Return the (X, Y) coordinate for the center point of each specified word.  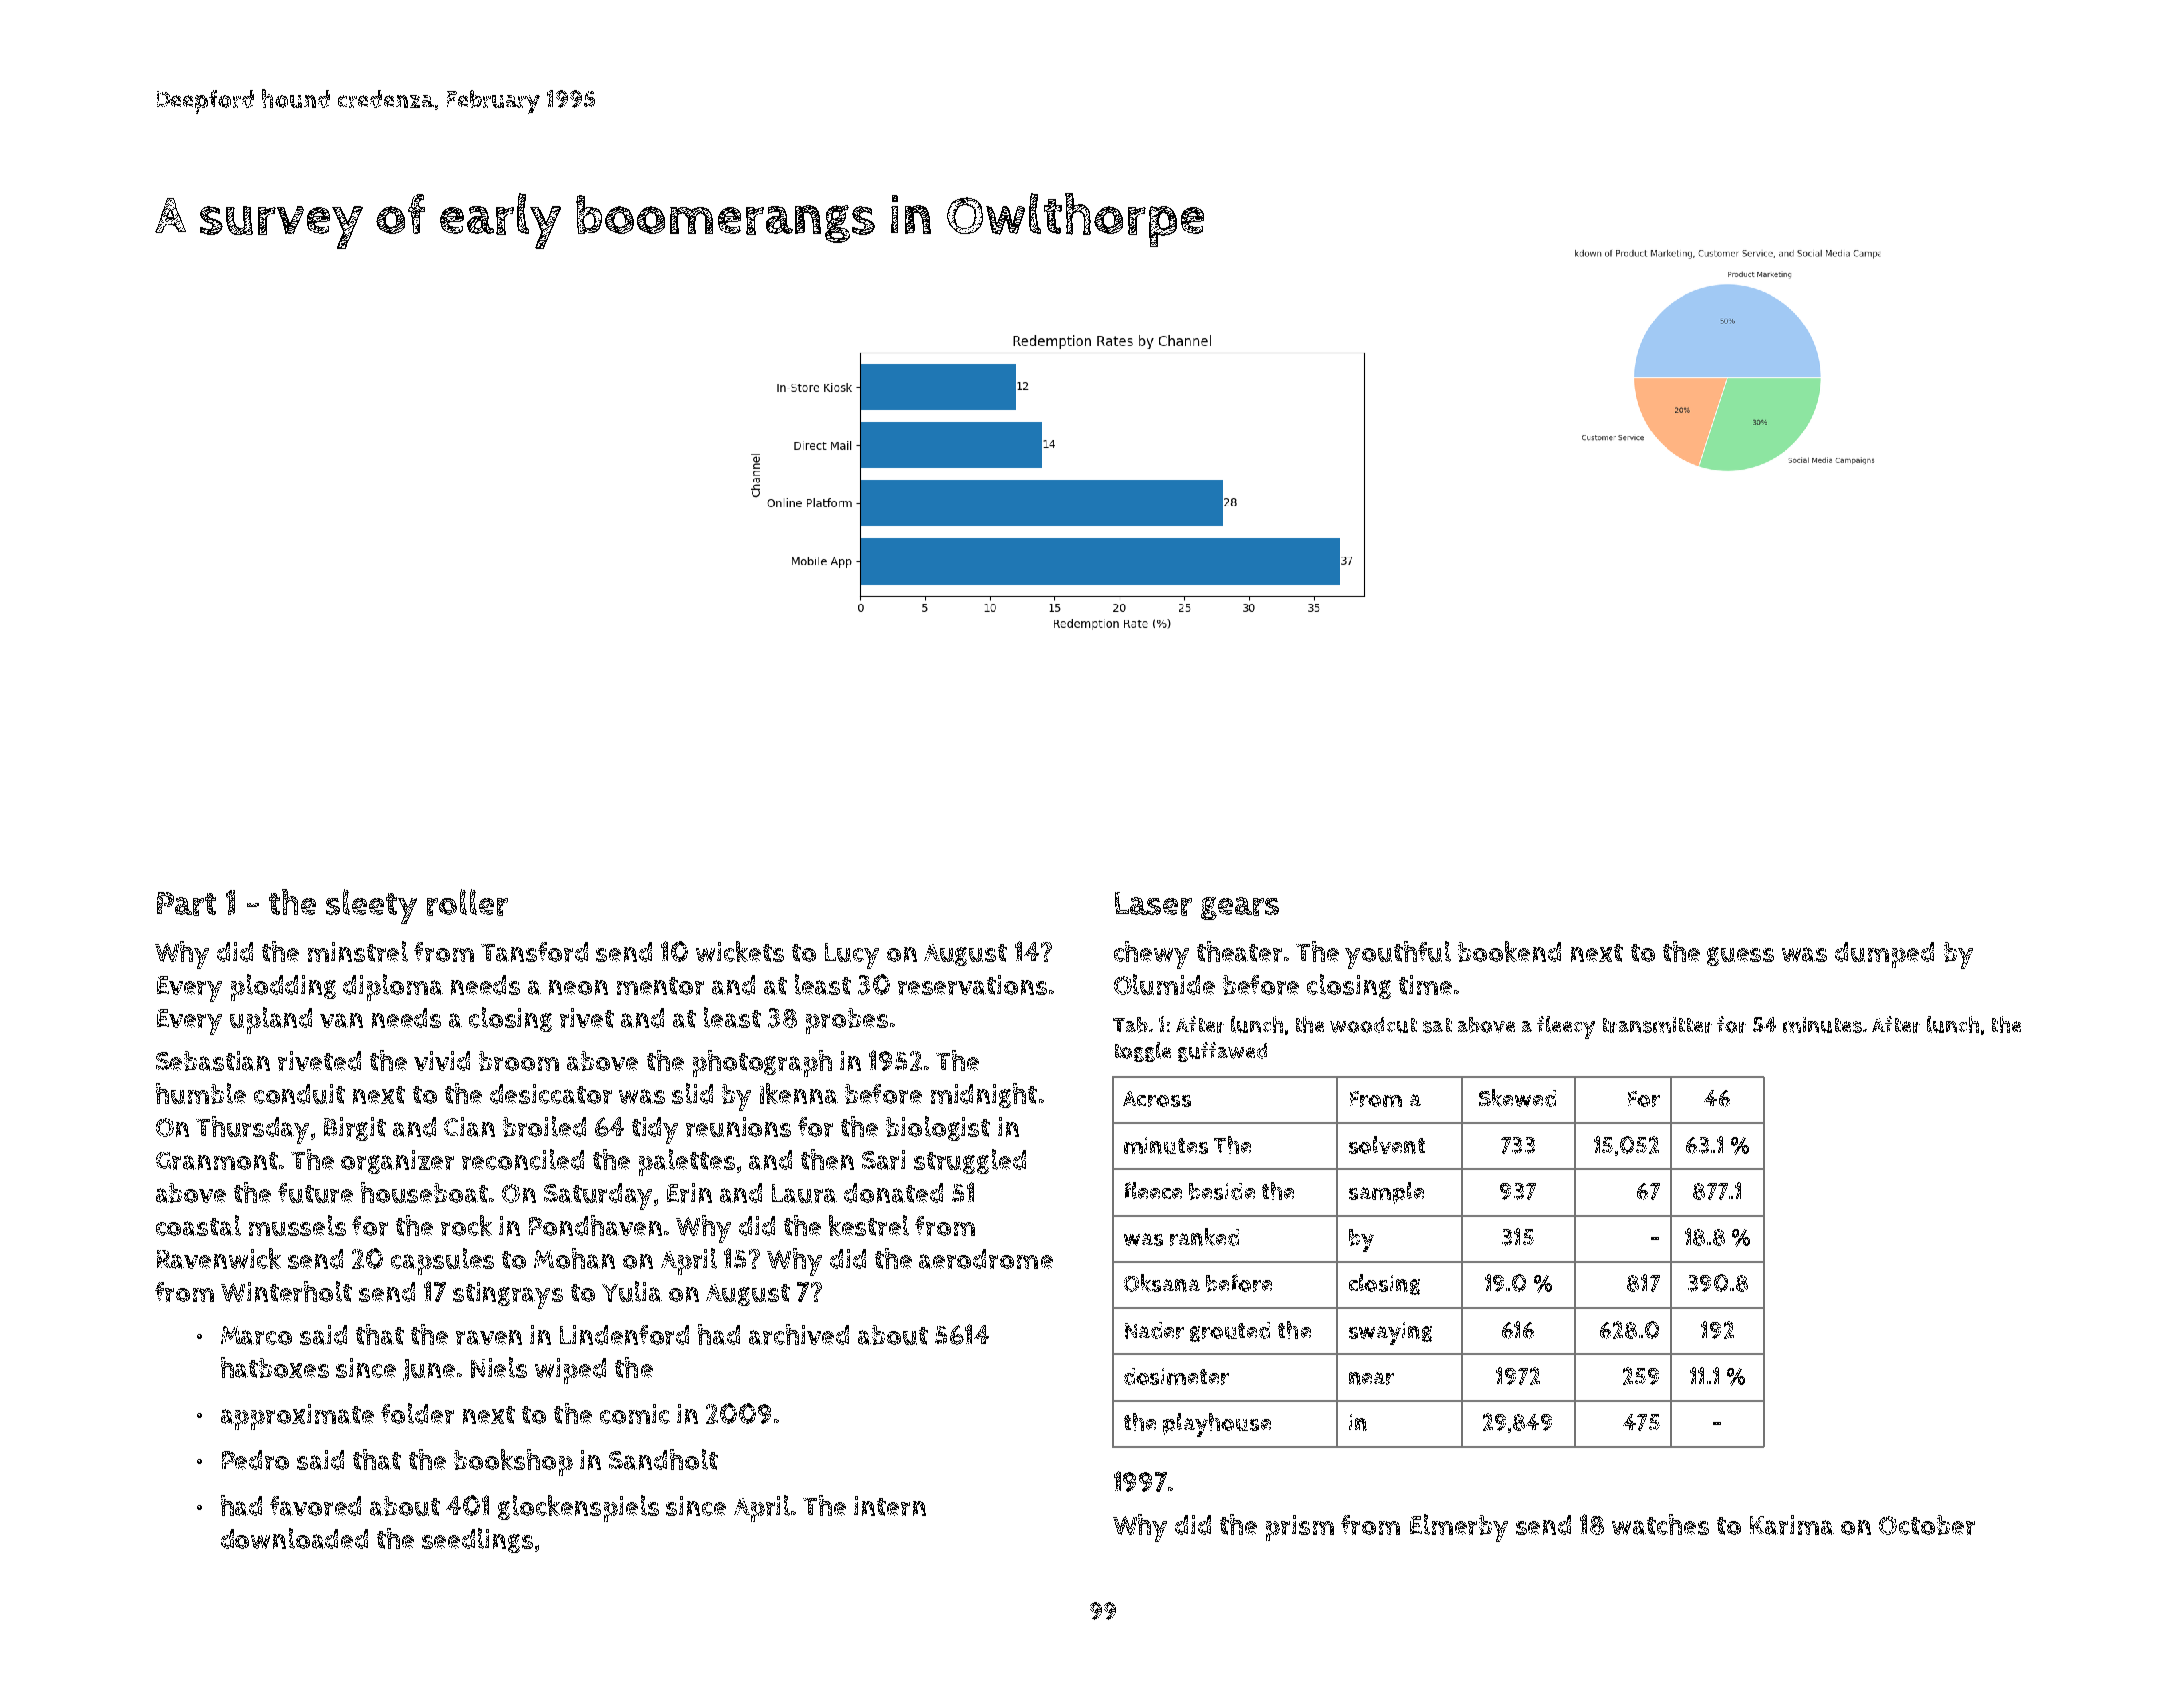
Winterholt (286, 1291)
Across (1157, 1099)
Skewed (1517, 1098)
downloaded (294, 1538)
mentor (660, 986)
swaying (1390, 1333)
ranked (1204, 1237)
